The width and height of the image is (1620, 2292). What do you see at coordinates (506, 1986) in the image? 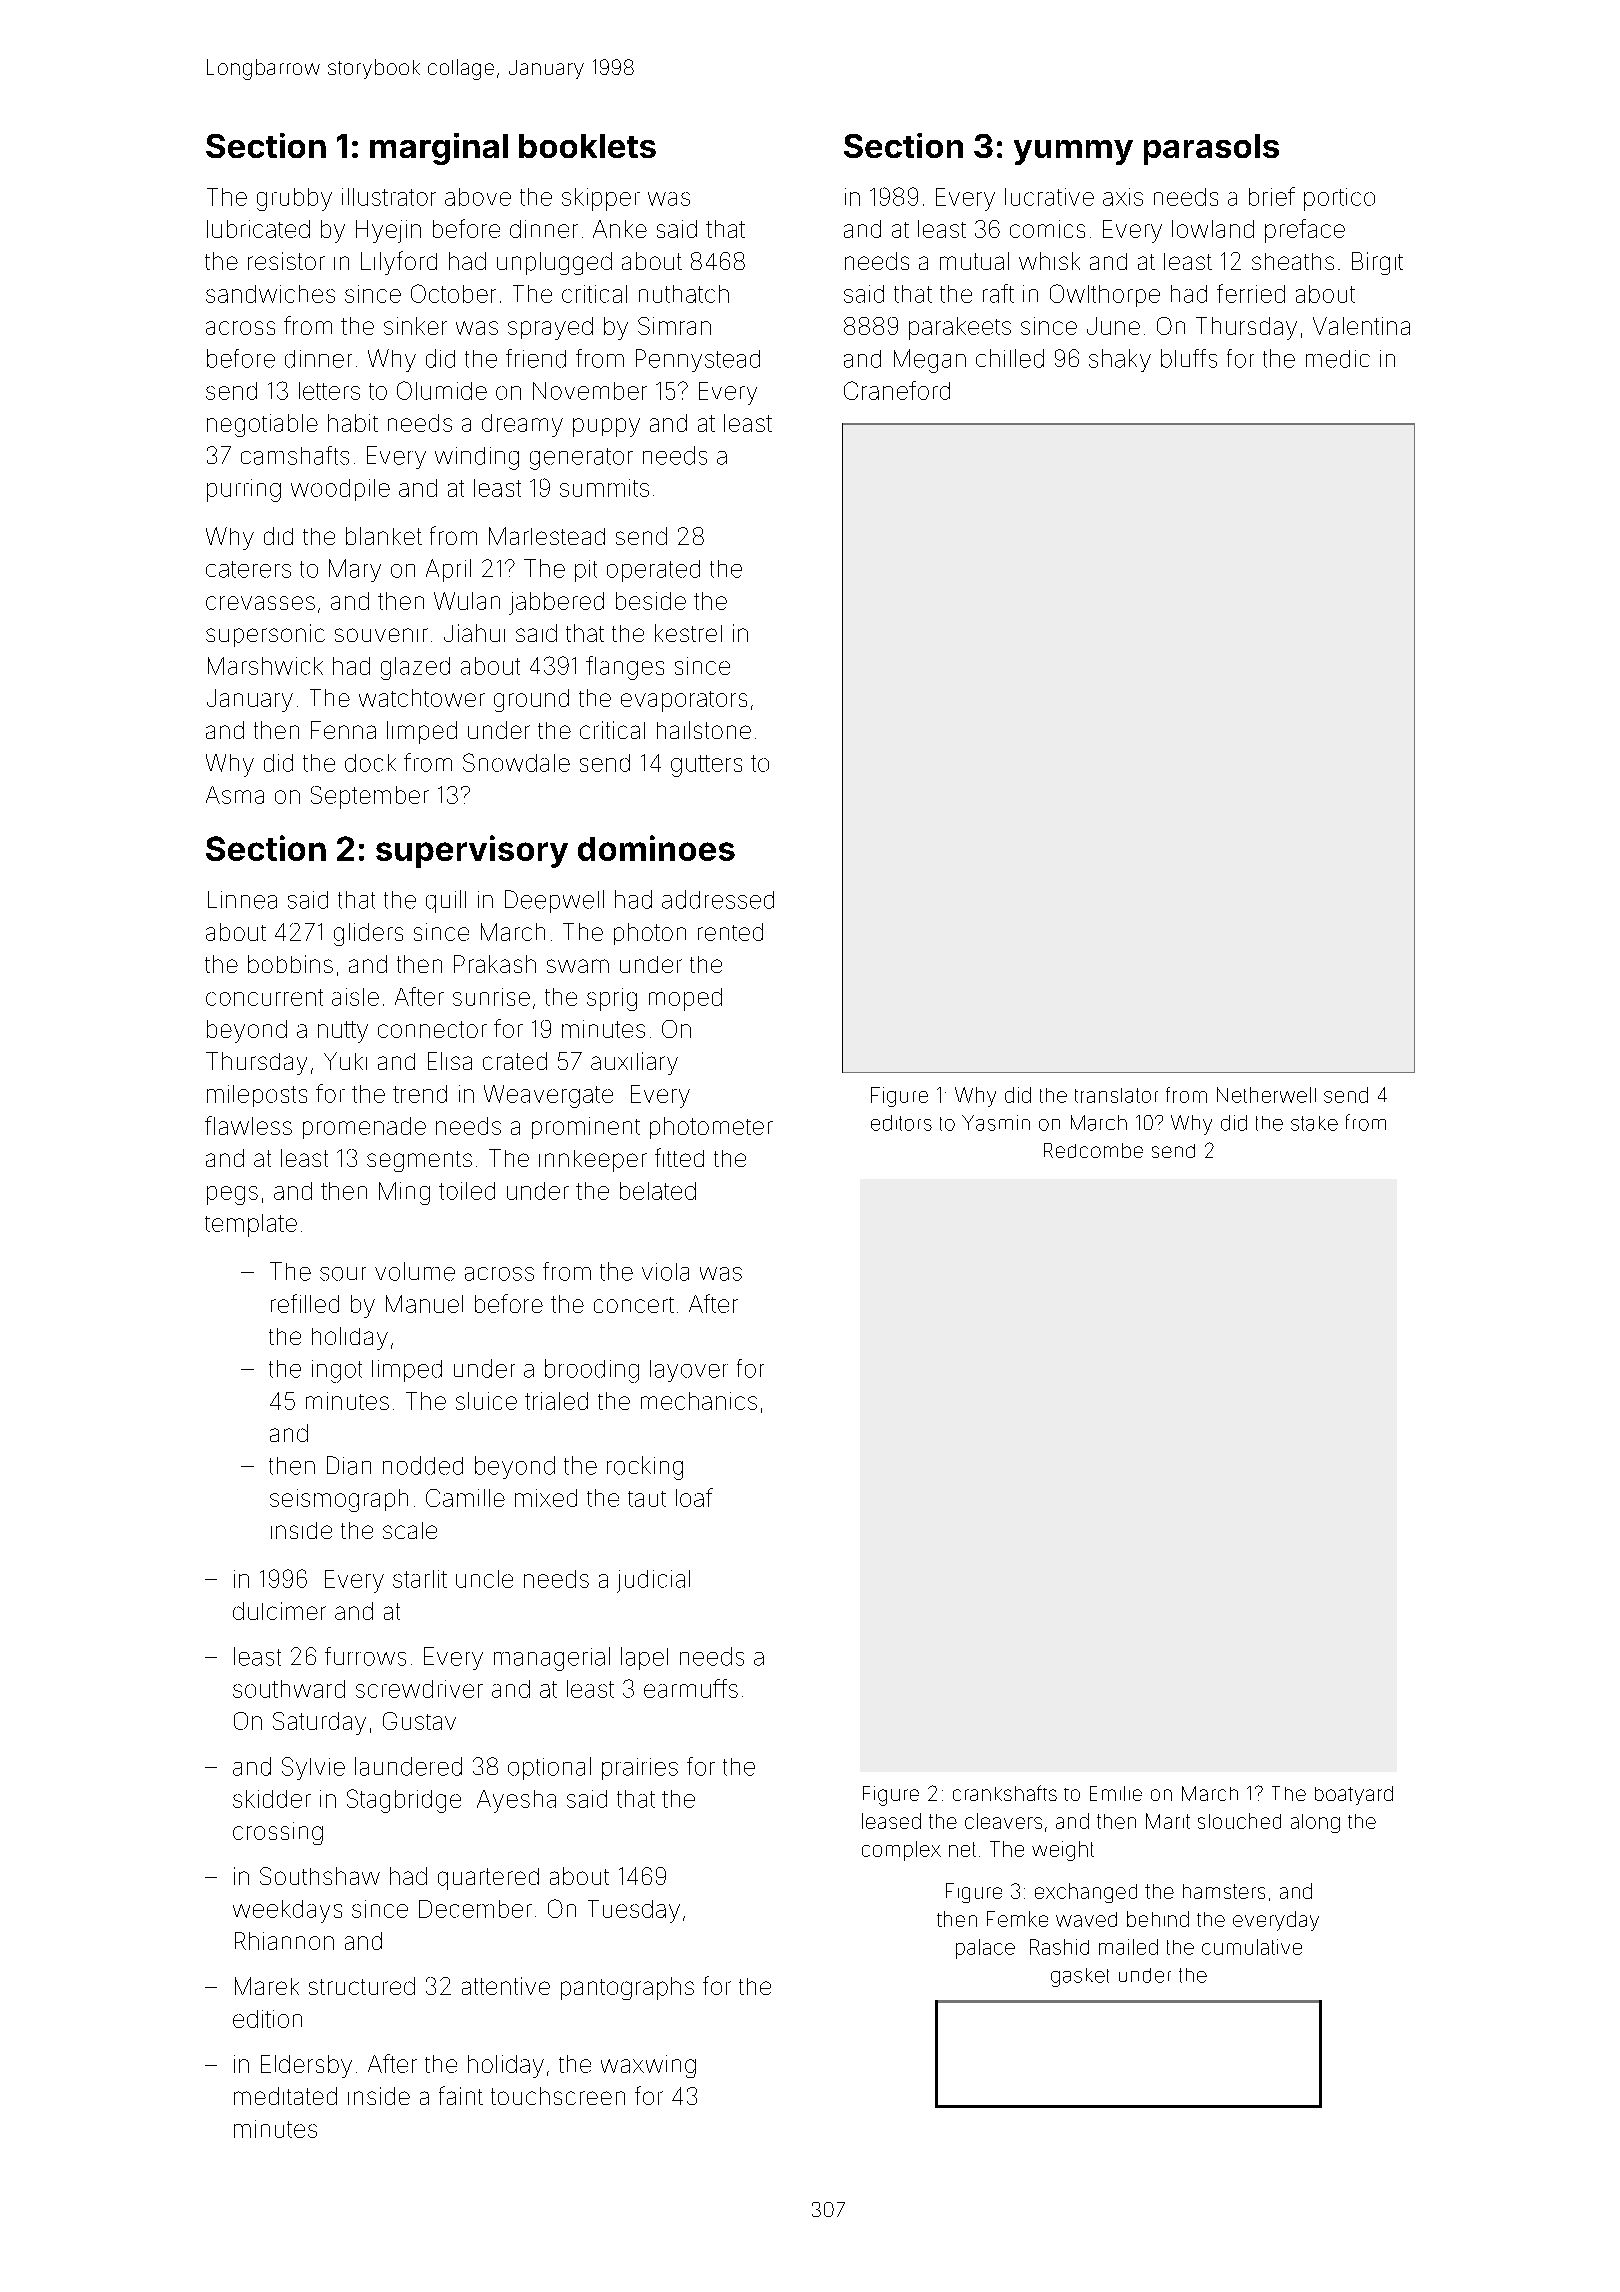
I see `attentive` at bounding box center [506, 1986].
